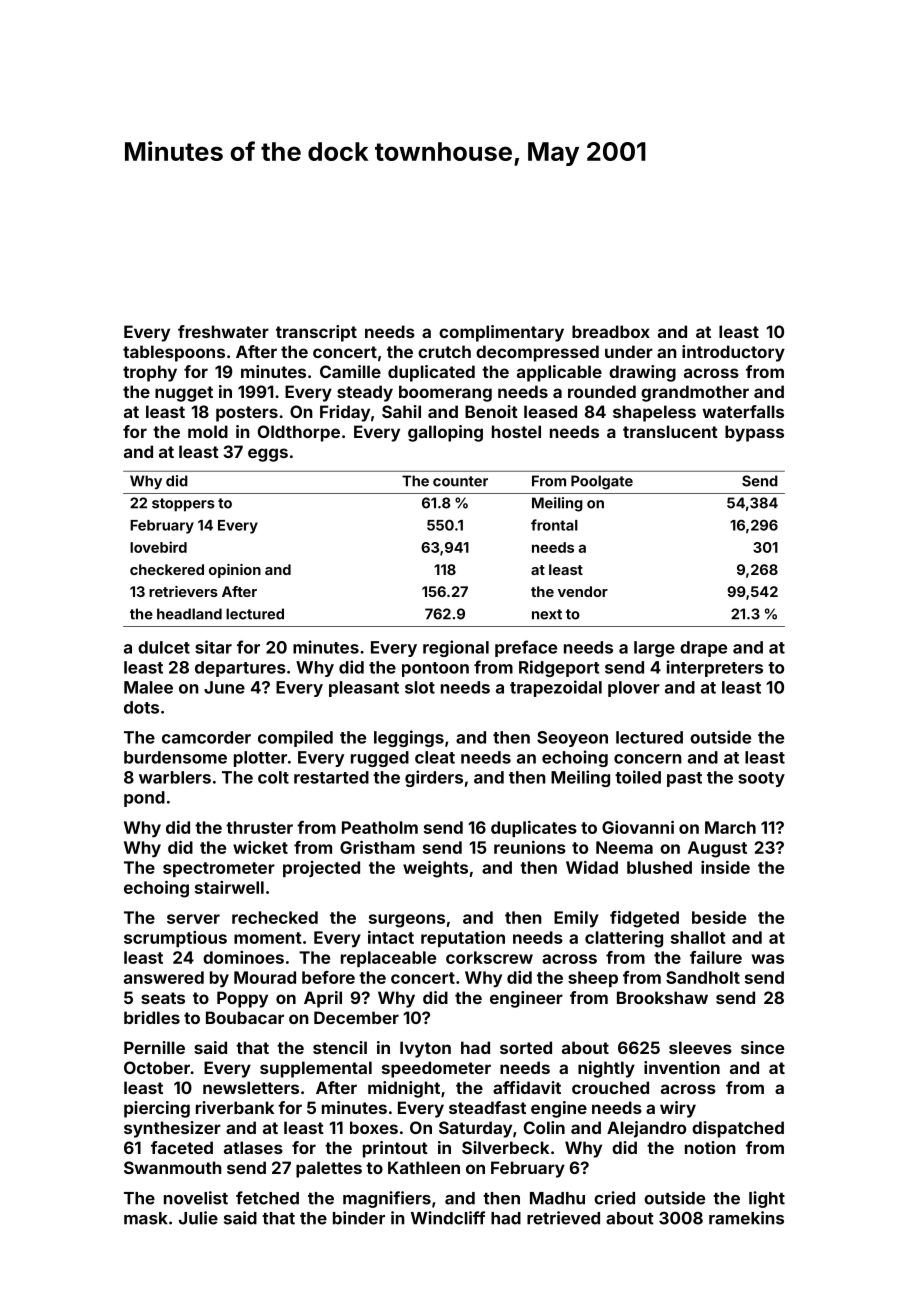 The width and height of the screenshot is (908, 1316). Describe the element at coordinates (733, 353) in the screenshot. I see `introductory` at that location.
